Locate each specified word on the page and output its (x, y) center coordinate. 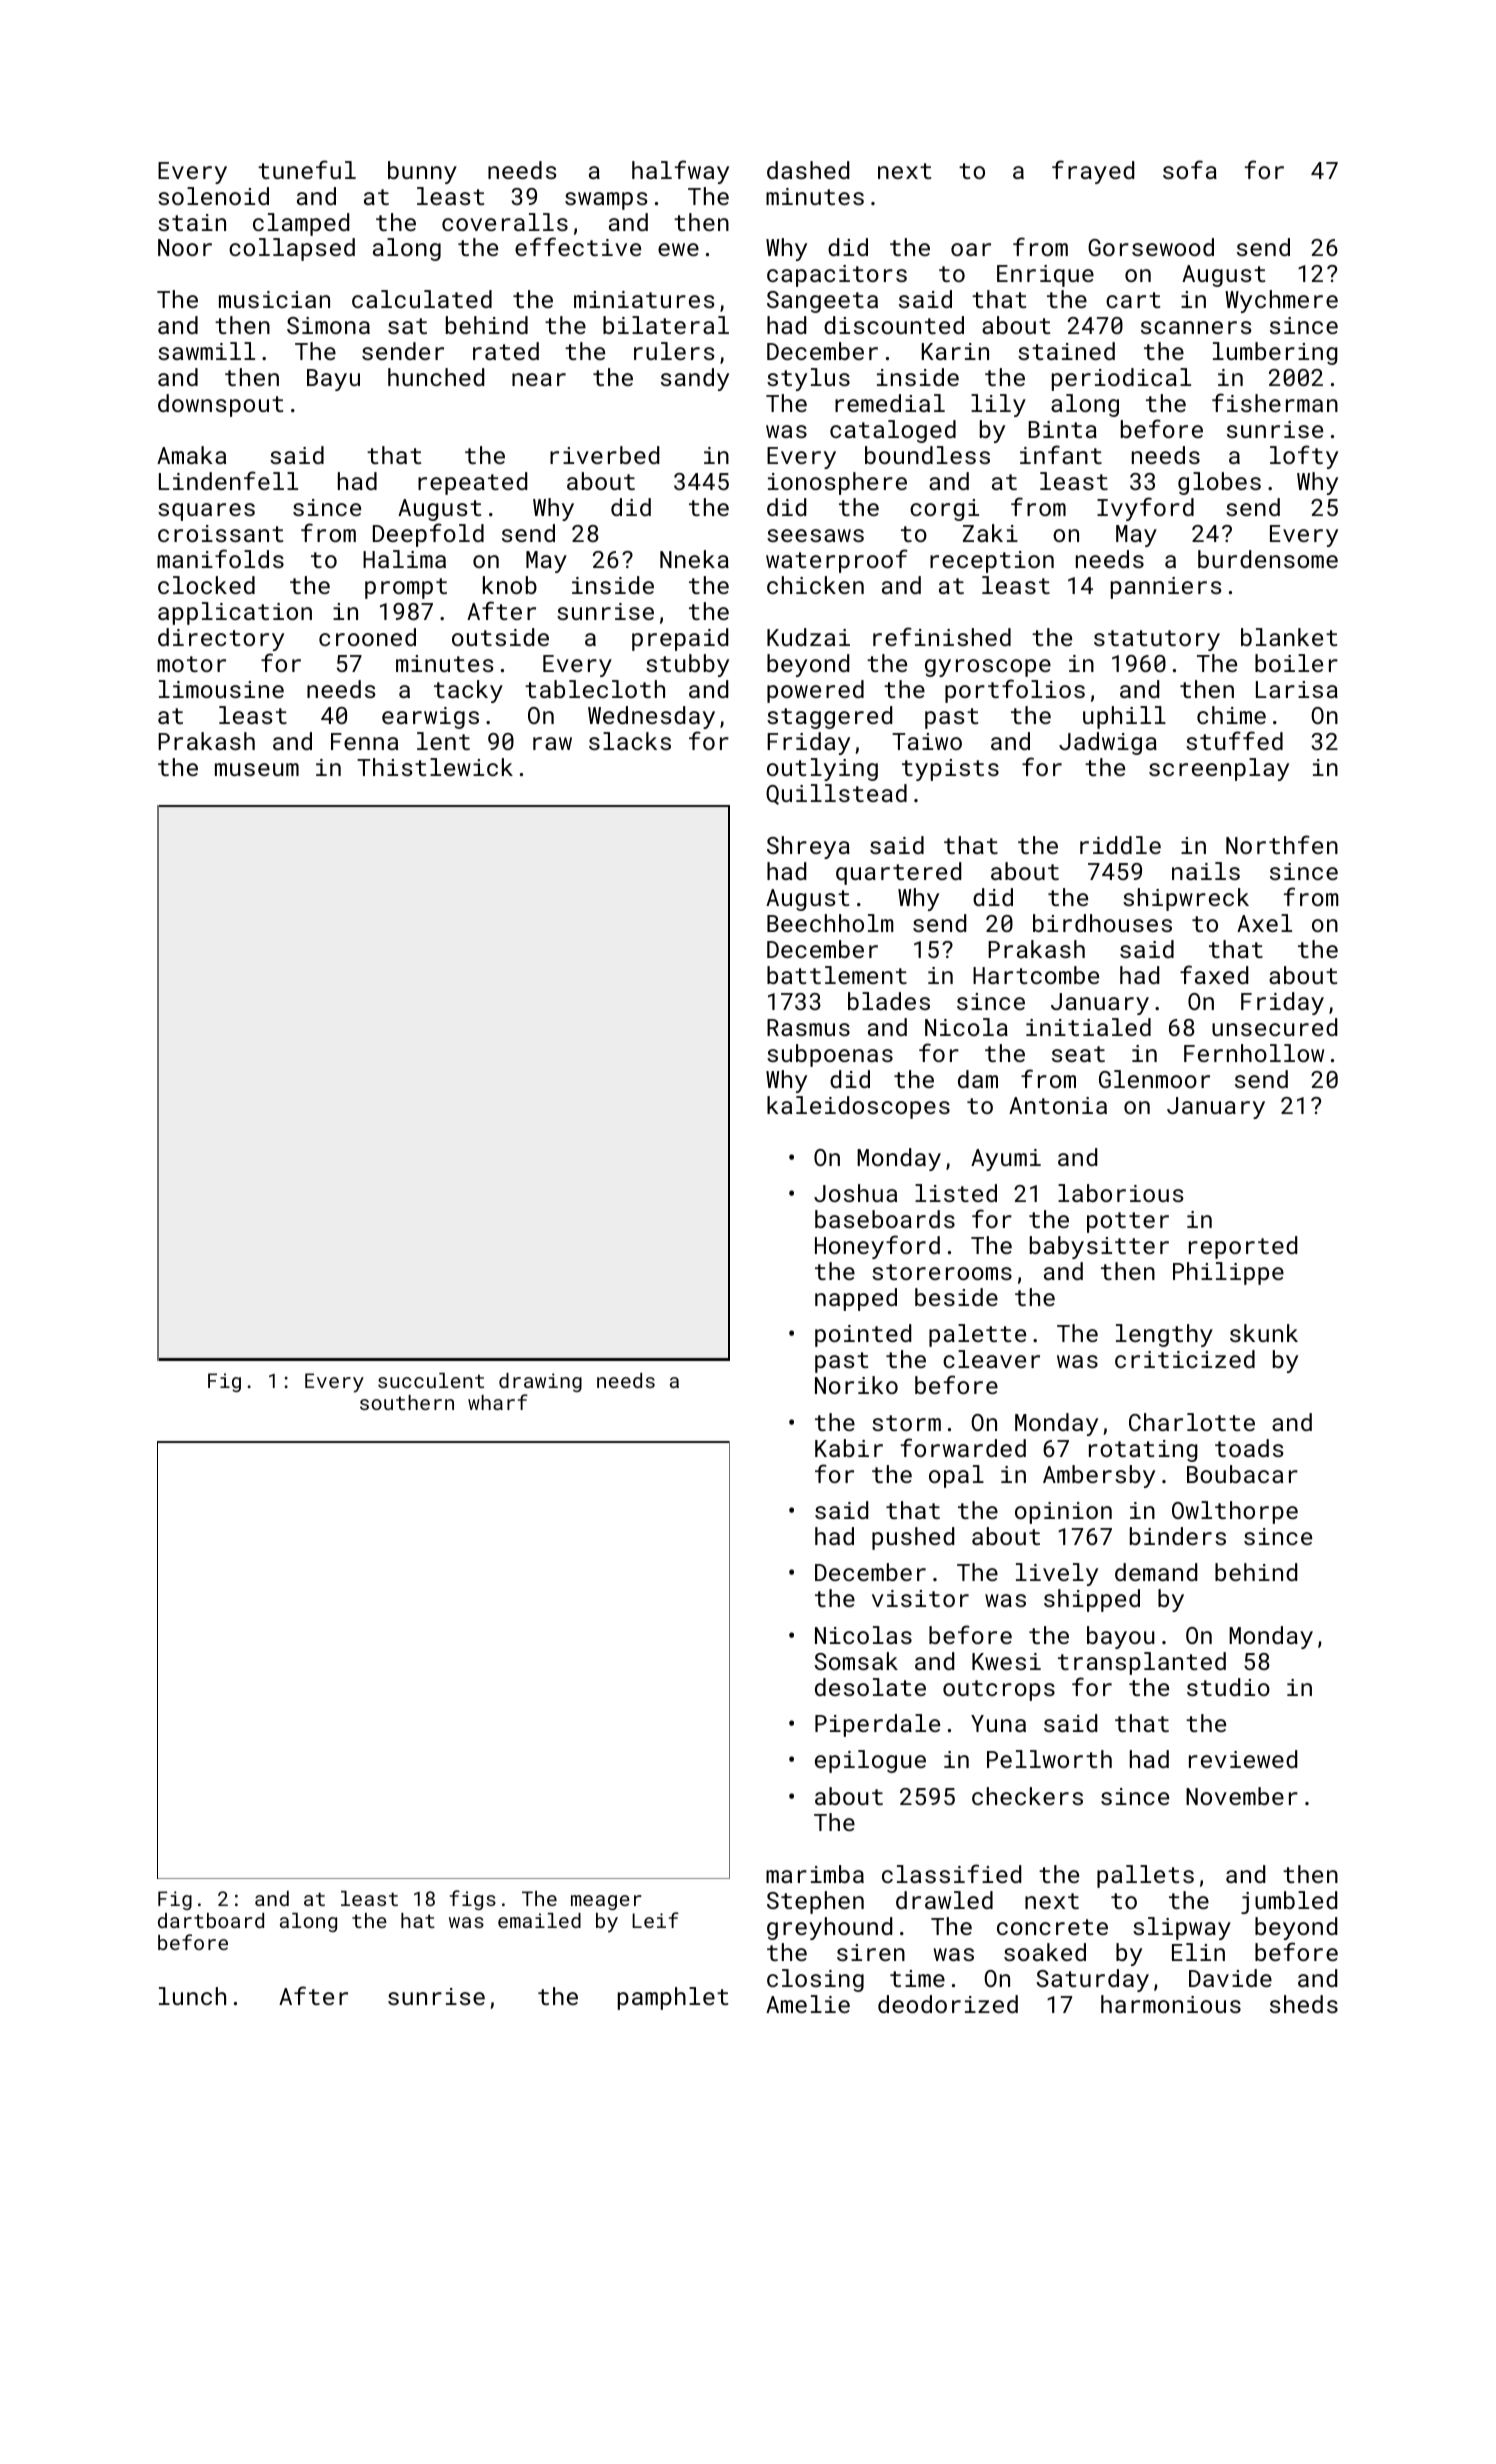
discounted (894, 325)
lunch (192, 1996)
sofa (1190, 169)
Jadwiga (1108, 743)
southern (407, 1402)
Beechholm (830, 923)
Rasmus (808, 1027)
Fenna (364, 741)
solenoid (213, 196)
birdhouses (1102, 923)
